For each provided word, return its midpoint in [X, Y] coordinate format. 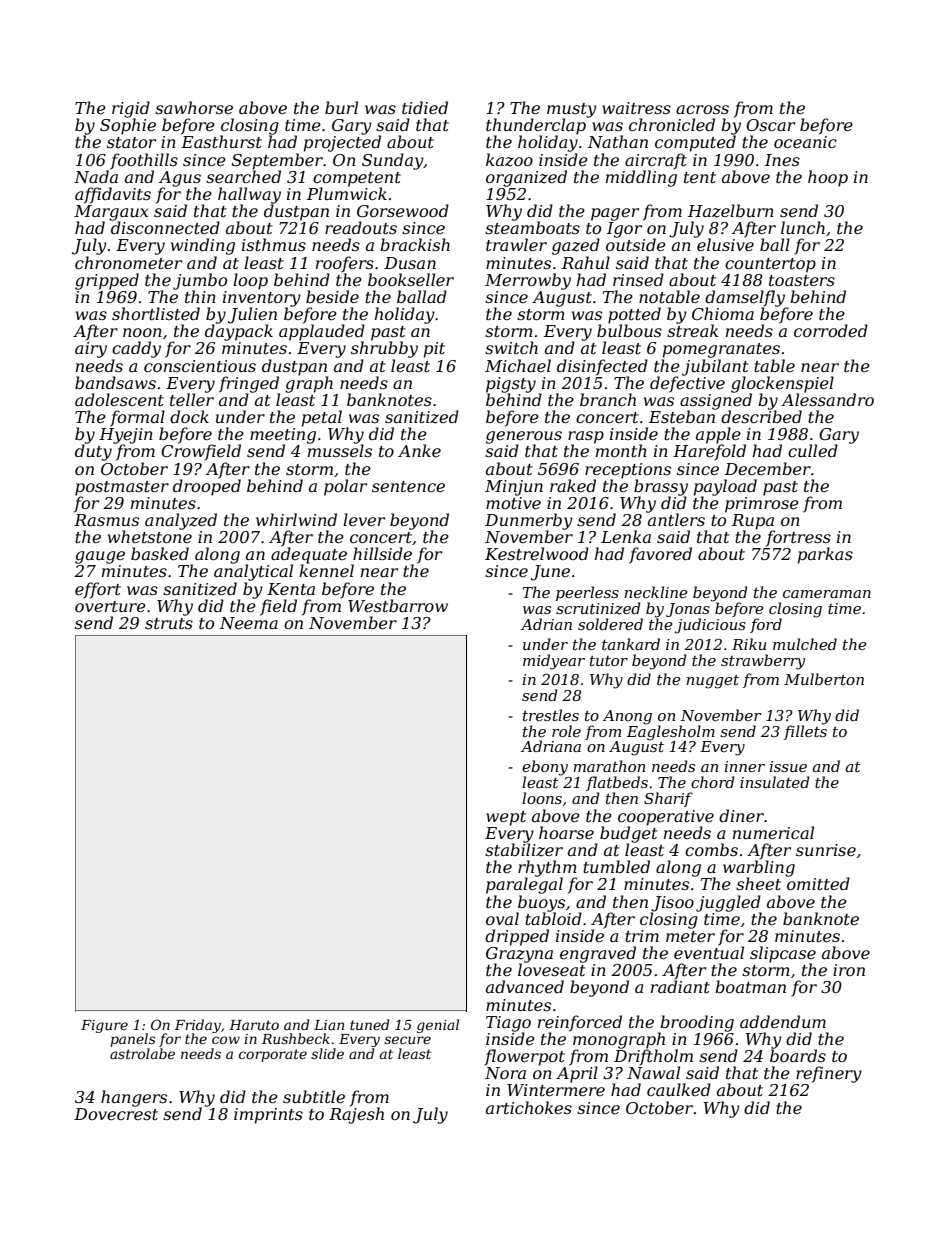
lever [364, 519]
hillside [382, 553]
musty [572, 110]
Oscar [770, 125]
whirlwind [296, 519]
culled [813, 450]
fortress [798, 538]
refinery [829, 1074]
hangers [134, 1098]
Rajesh [356, 1115]
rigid [131, 109]
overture [110, 606]
